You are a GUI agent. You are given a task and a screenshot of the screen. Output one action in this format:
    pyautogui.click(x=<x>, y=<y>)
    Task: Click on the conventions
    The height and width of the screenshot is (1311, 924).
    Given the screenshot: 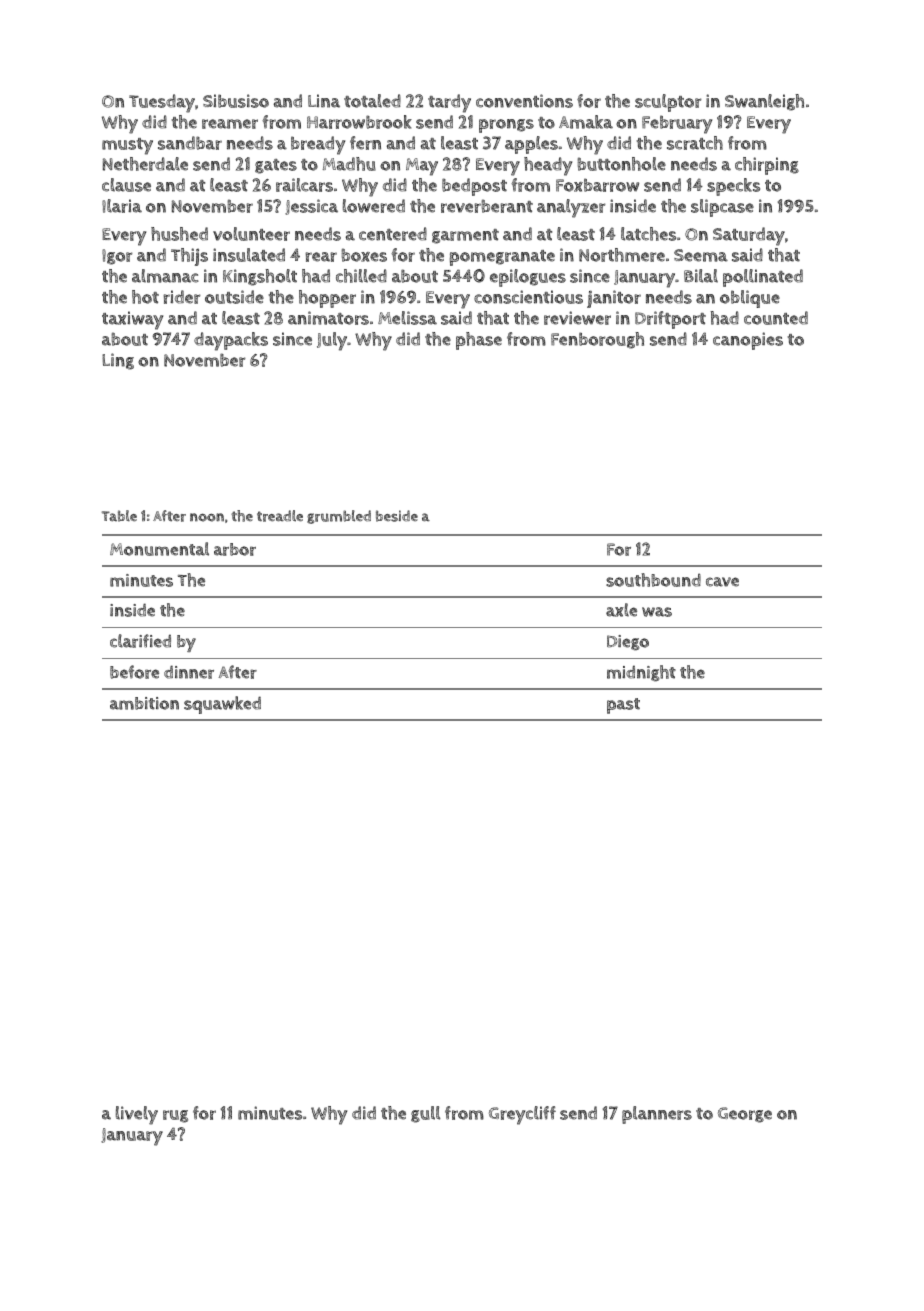 What is the action you would take?
    pyautogui.click(x=524, y=101)
